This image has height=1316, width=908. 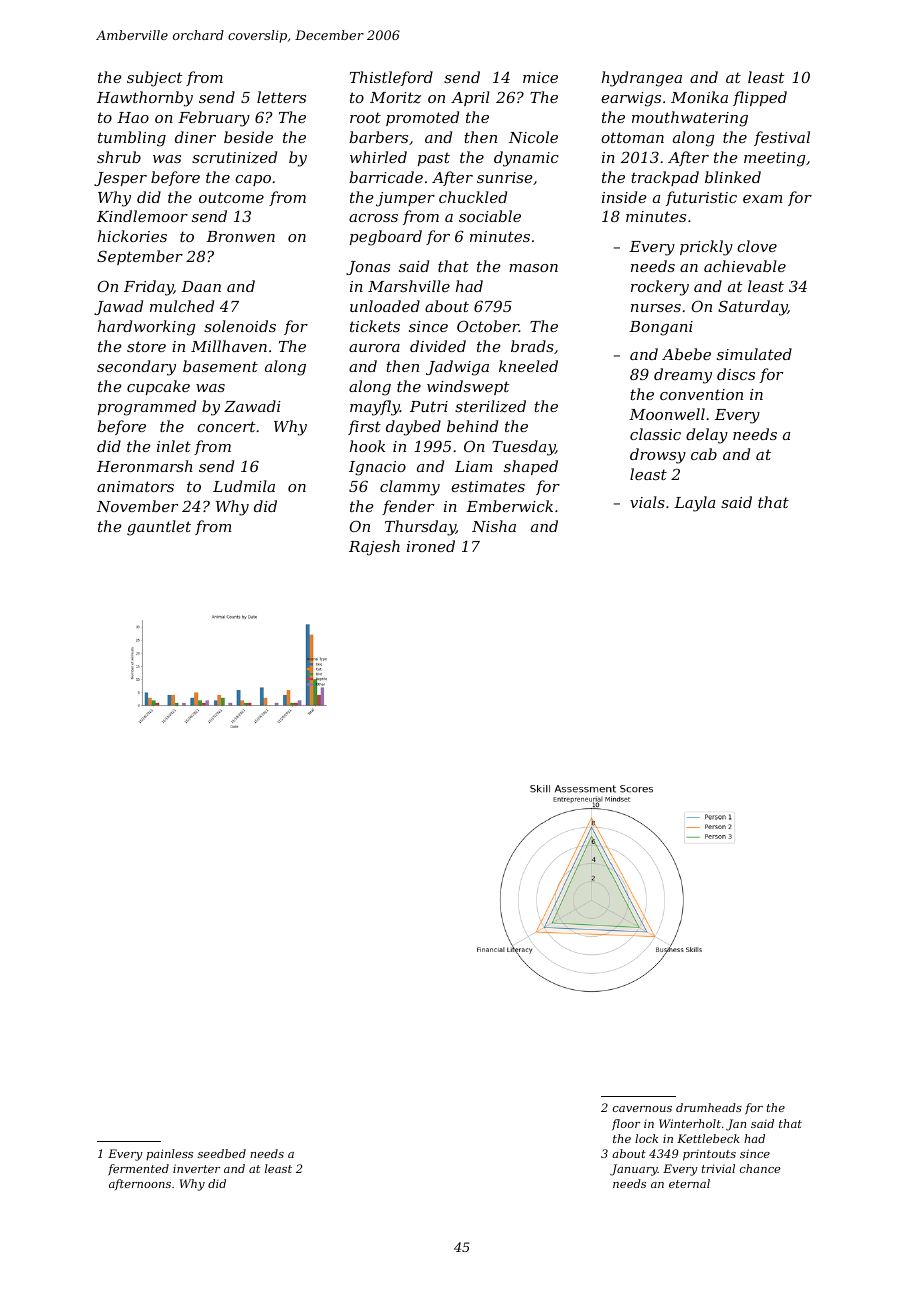 I want to click on drumheads, so click(x=709, y=1107).
